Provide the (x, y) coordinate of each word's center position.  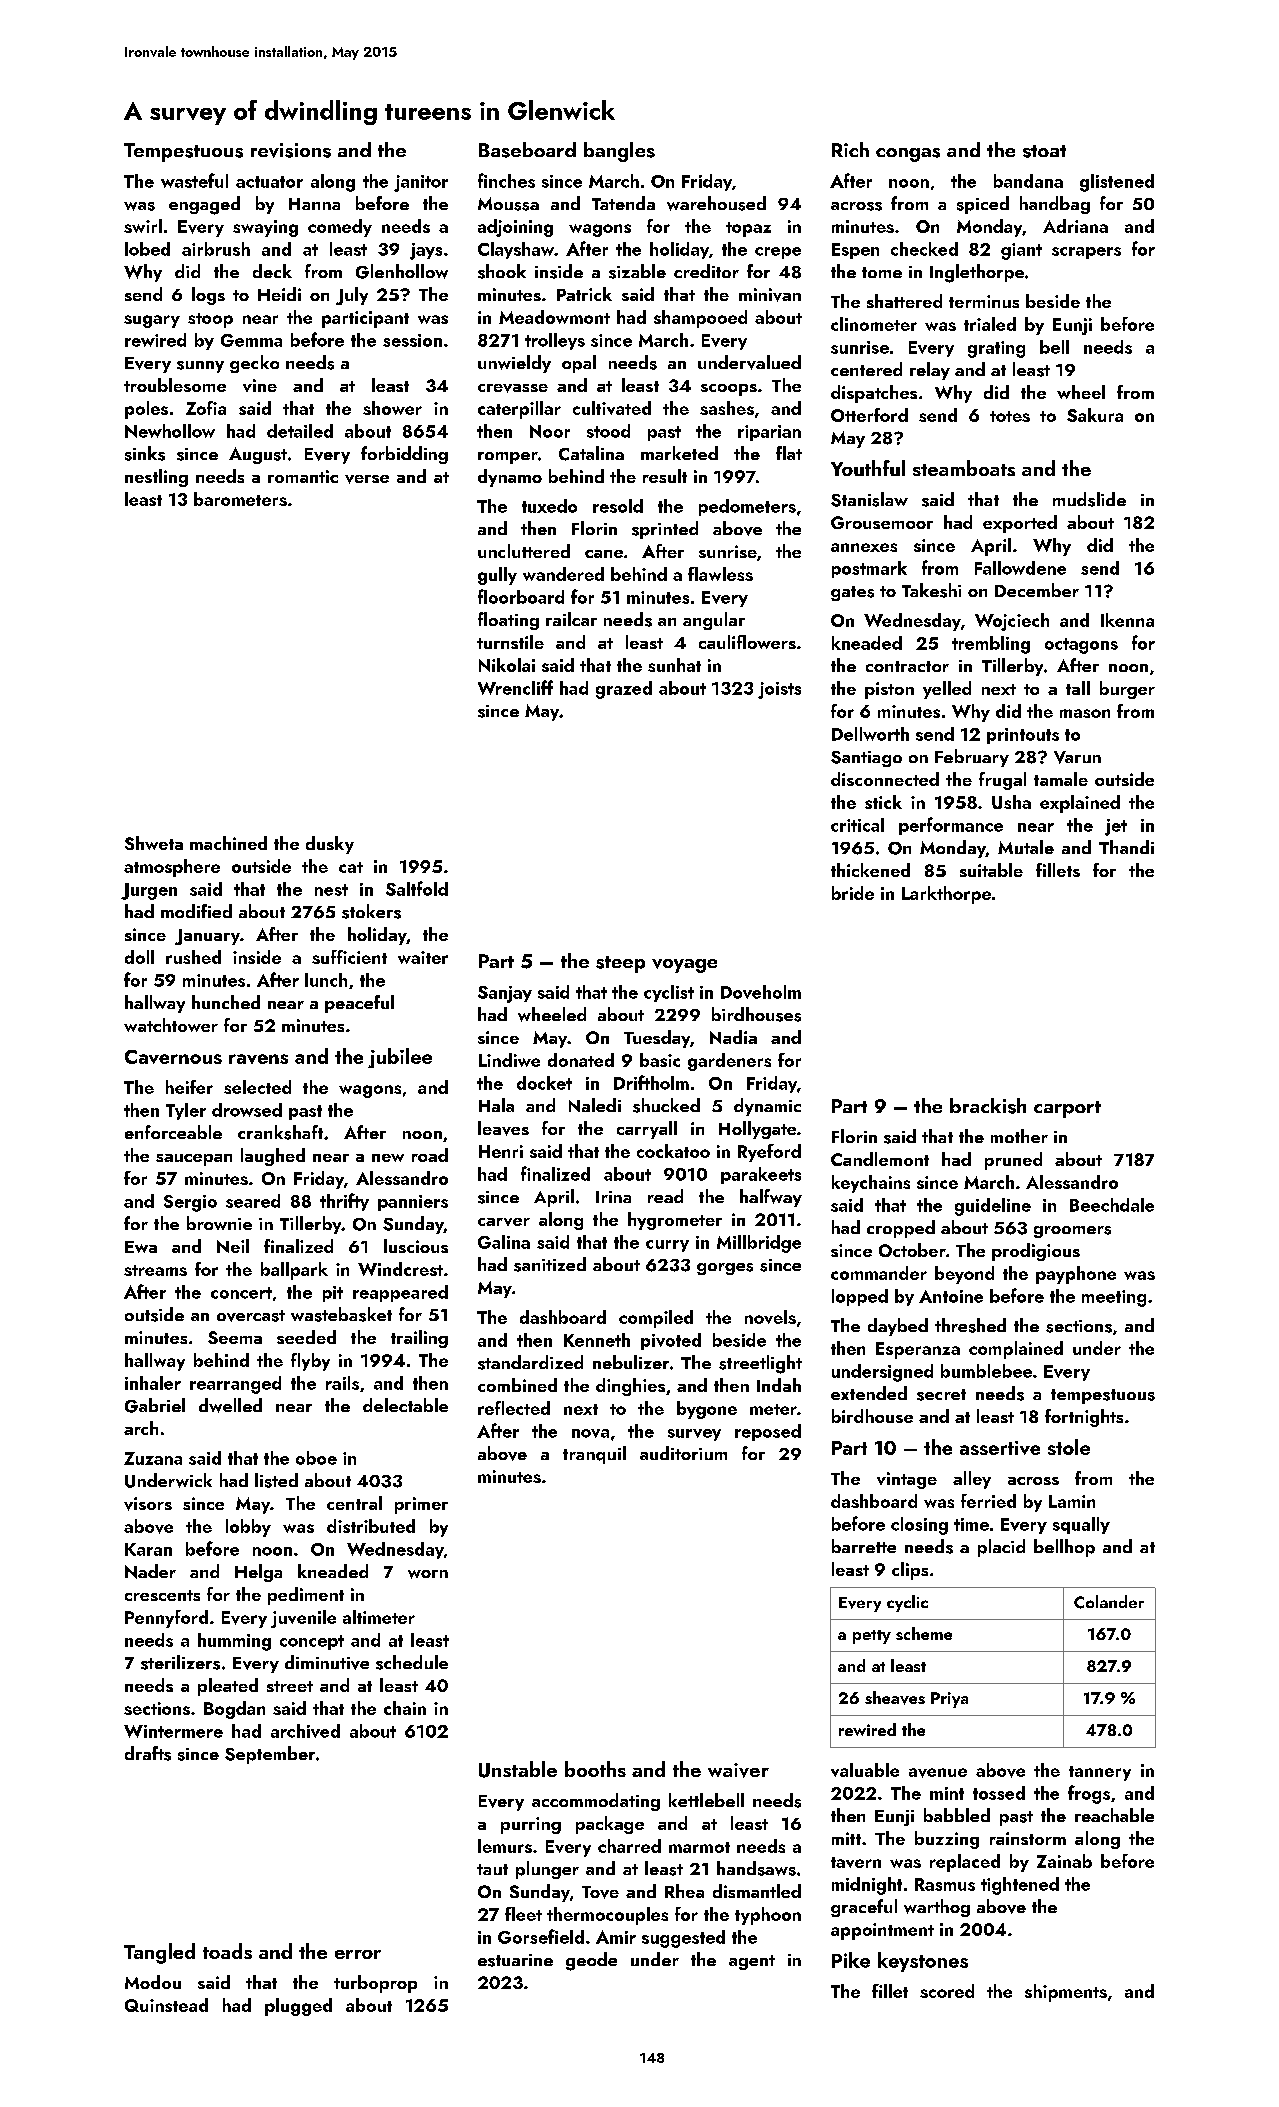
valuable (865, 1770)
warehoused (716, 203)
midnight (867, 1886)
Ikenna (1127, 620)
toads (227, 1951)
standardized (530, 1362)
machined (228, 843)
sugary (152, 321)
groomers (1072, 1232)
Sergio (190, 1203)
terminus (984, 301)
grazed (624, 690)
